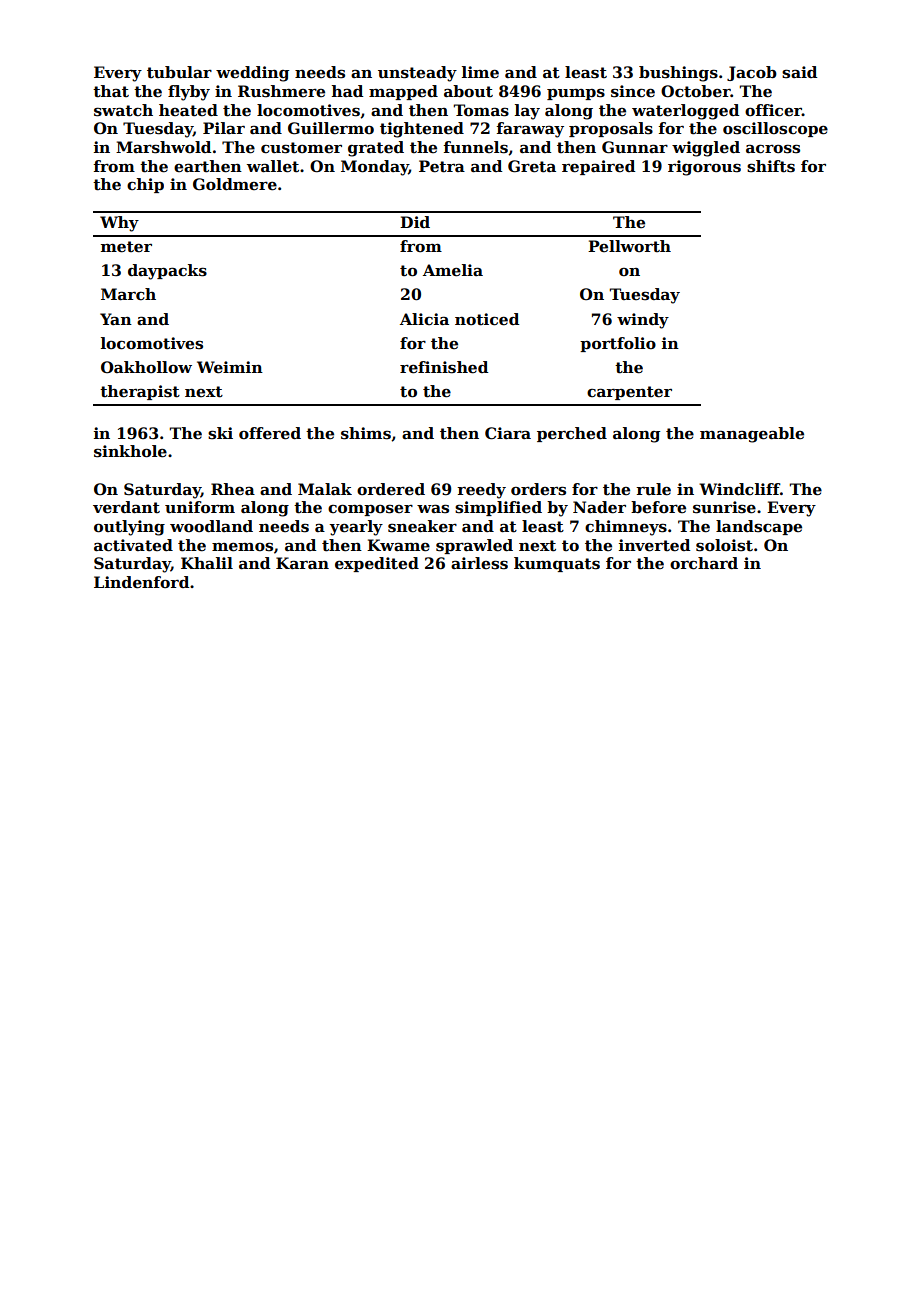 This page has height=1308, width=924. Describe the element at coordinates (480, 72) in the page. I see `lime` at that location.
